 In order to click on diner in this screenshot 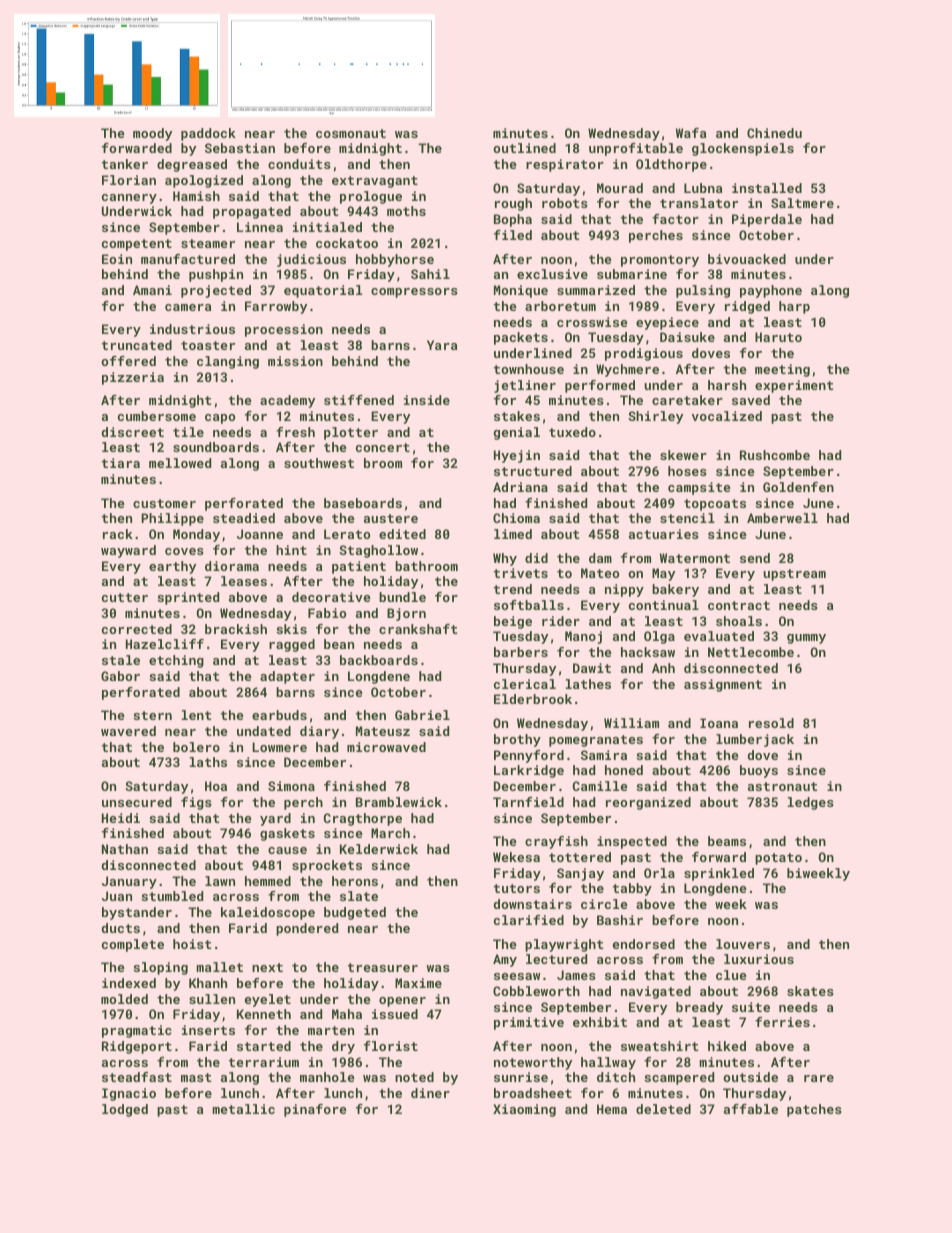, I will do `click(430, 1093)`.
